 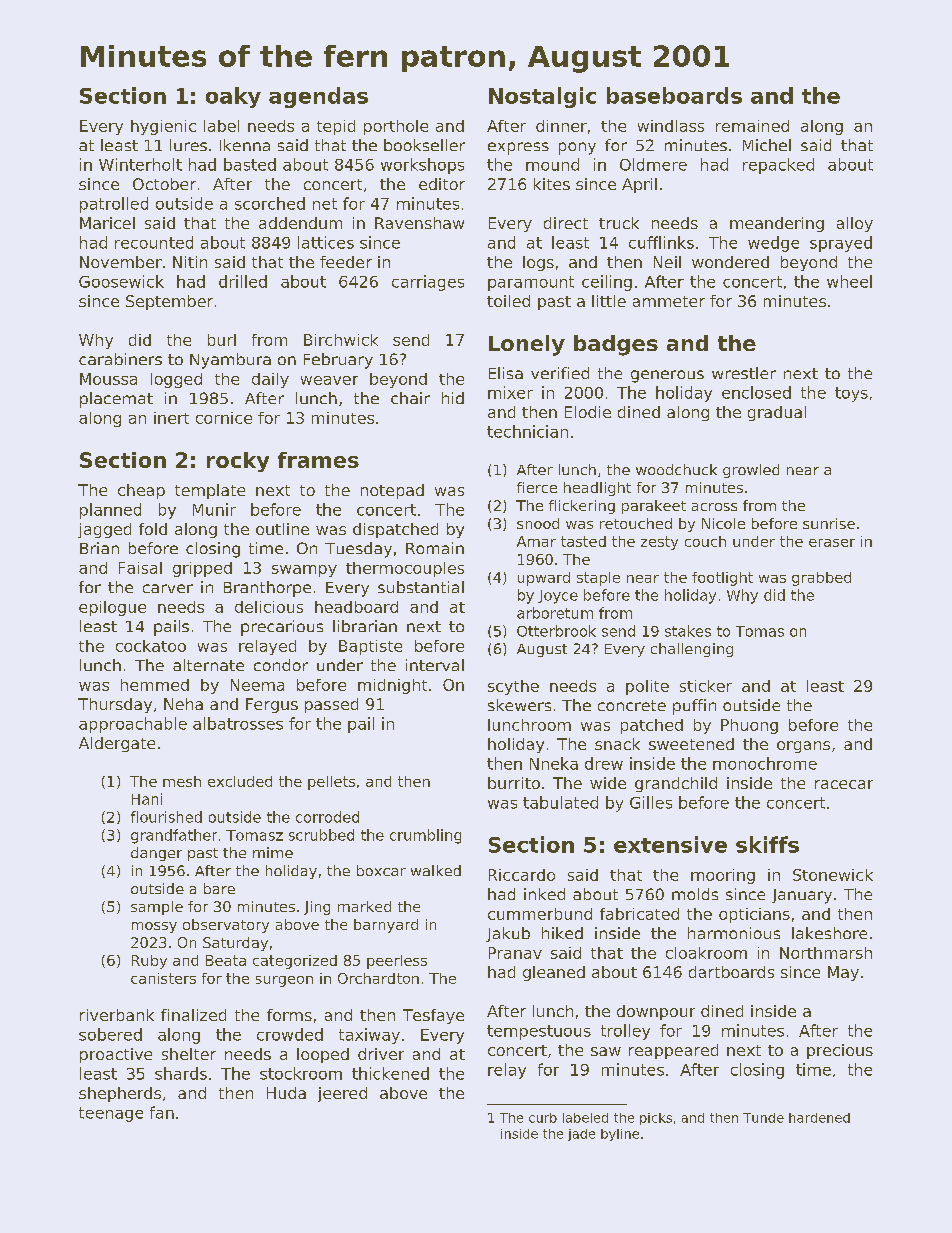 I want to click on Tesfaye, so click(x=433, y=1016).
